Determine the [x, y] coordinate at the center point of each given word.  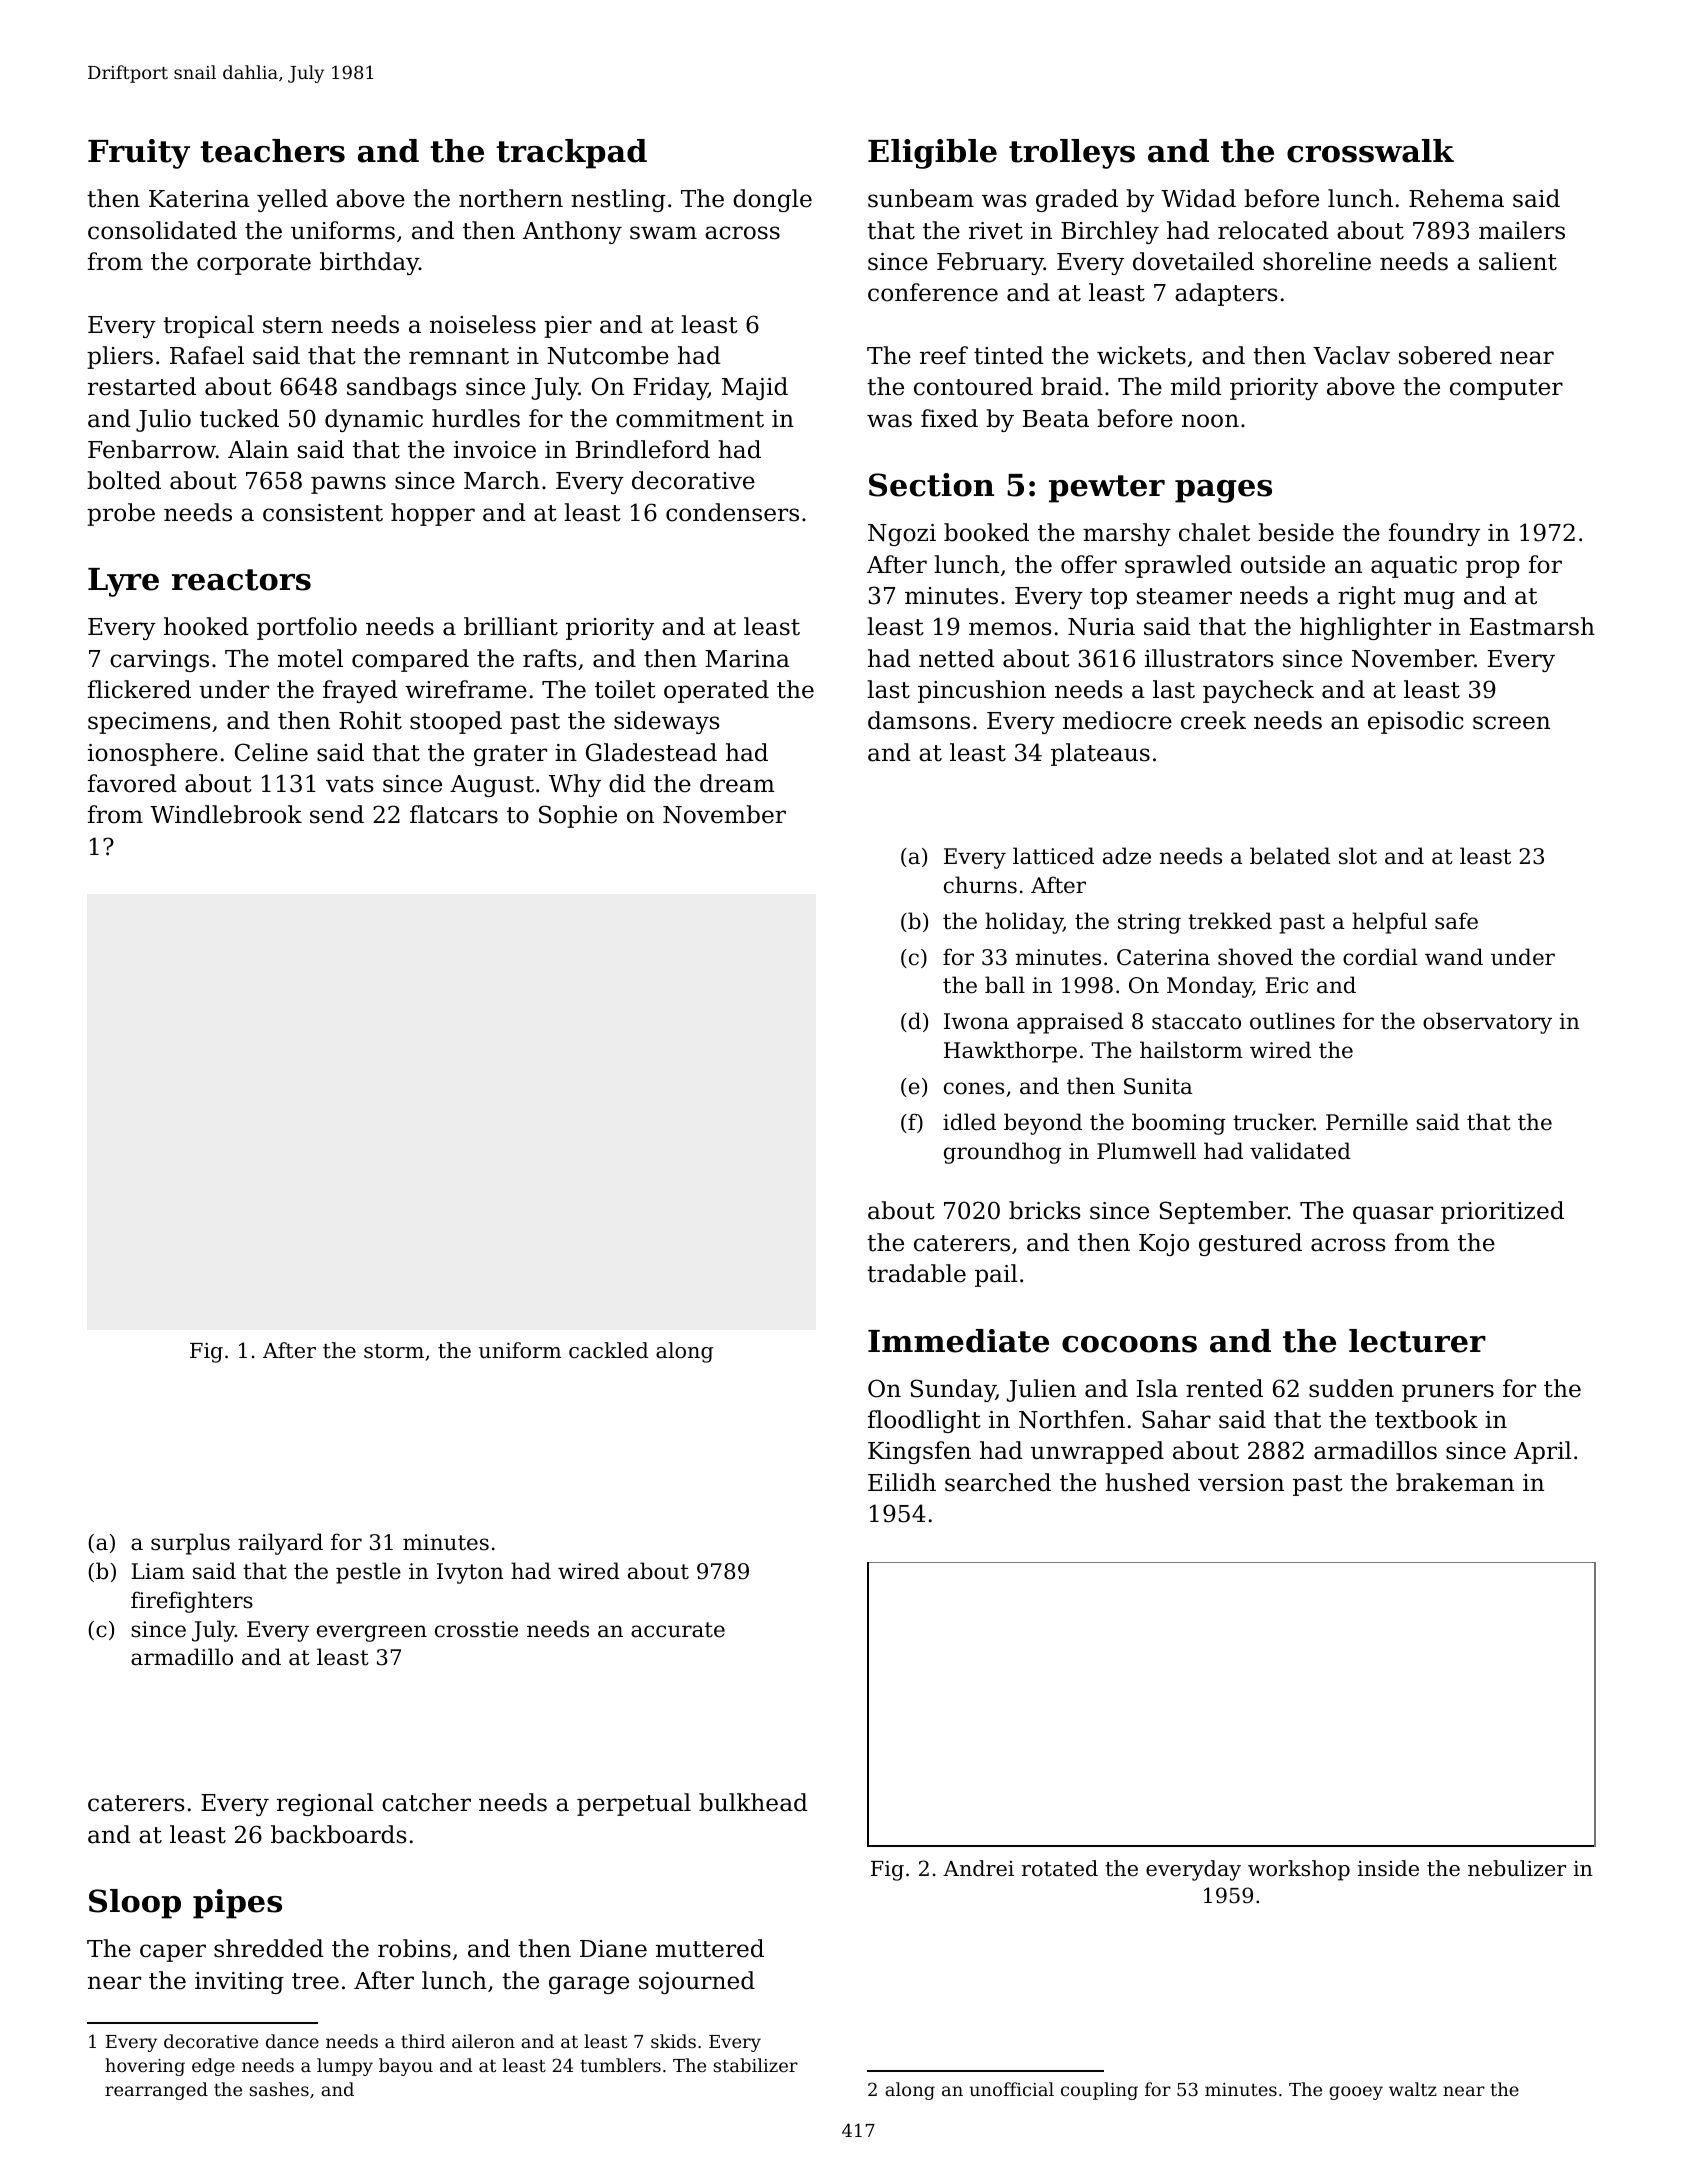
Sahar [1176, 1419]
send [337, 814]
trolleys [1072, 154]
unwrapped [1097, 1452]
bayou [406, 2067]
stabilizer [756, 2065]
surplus [190, 1544]
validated [1300, 1151]
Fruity [139, 154]
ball [1005, 985]
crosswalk [1370, 151]
